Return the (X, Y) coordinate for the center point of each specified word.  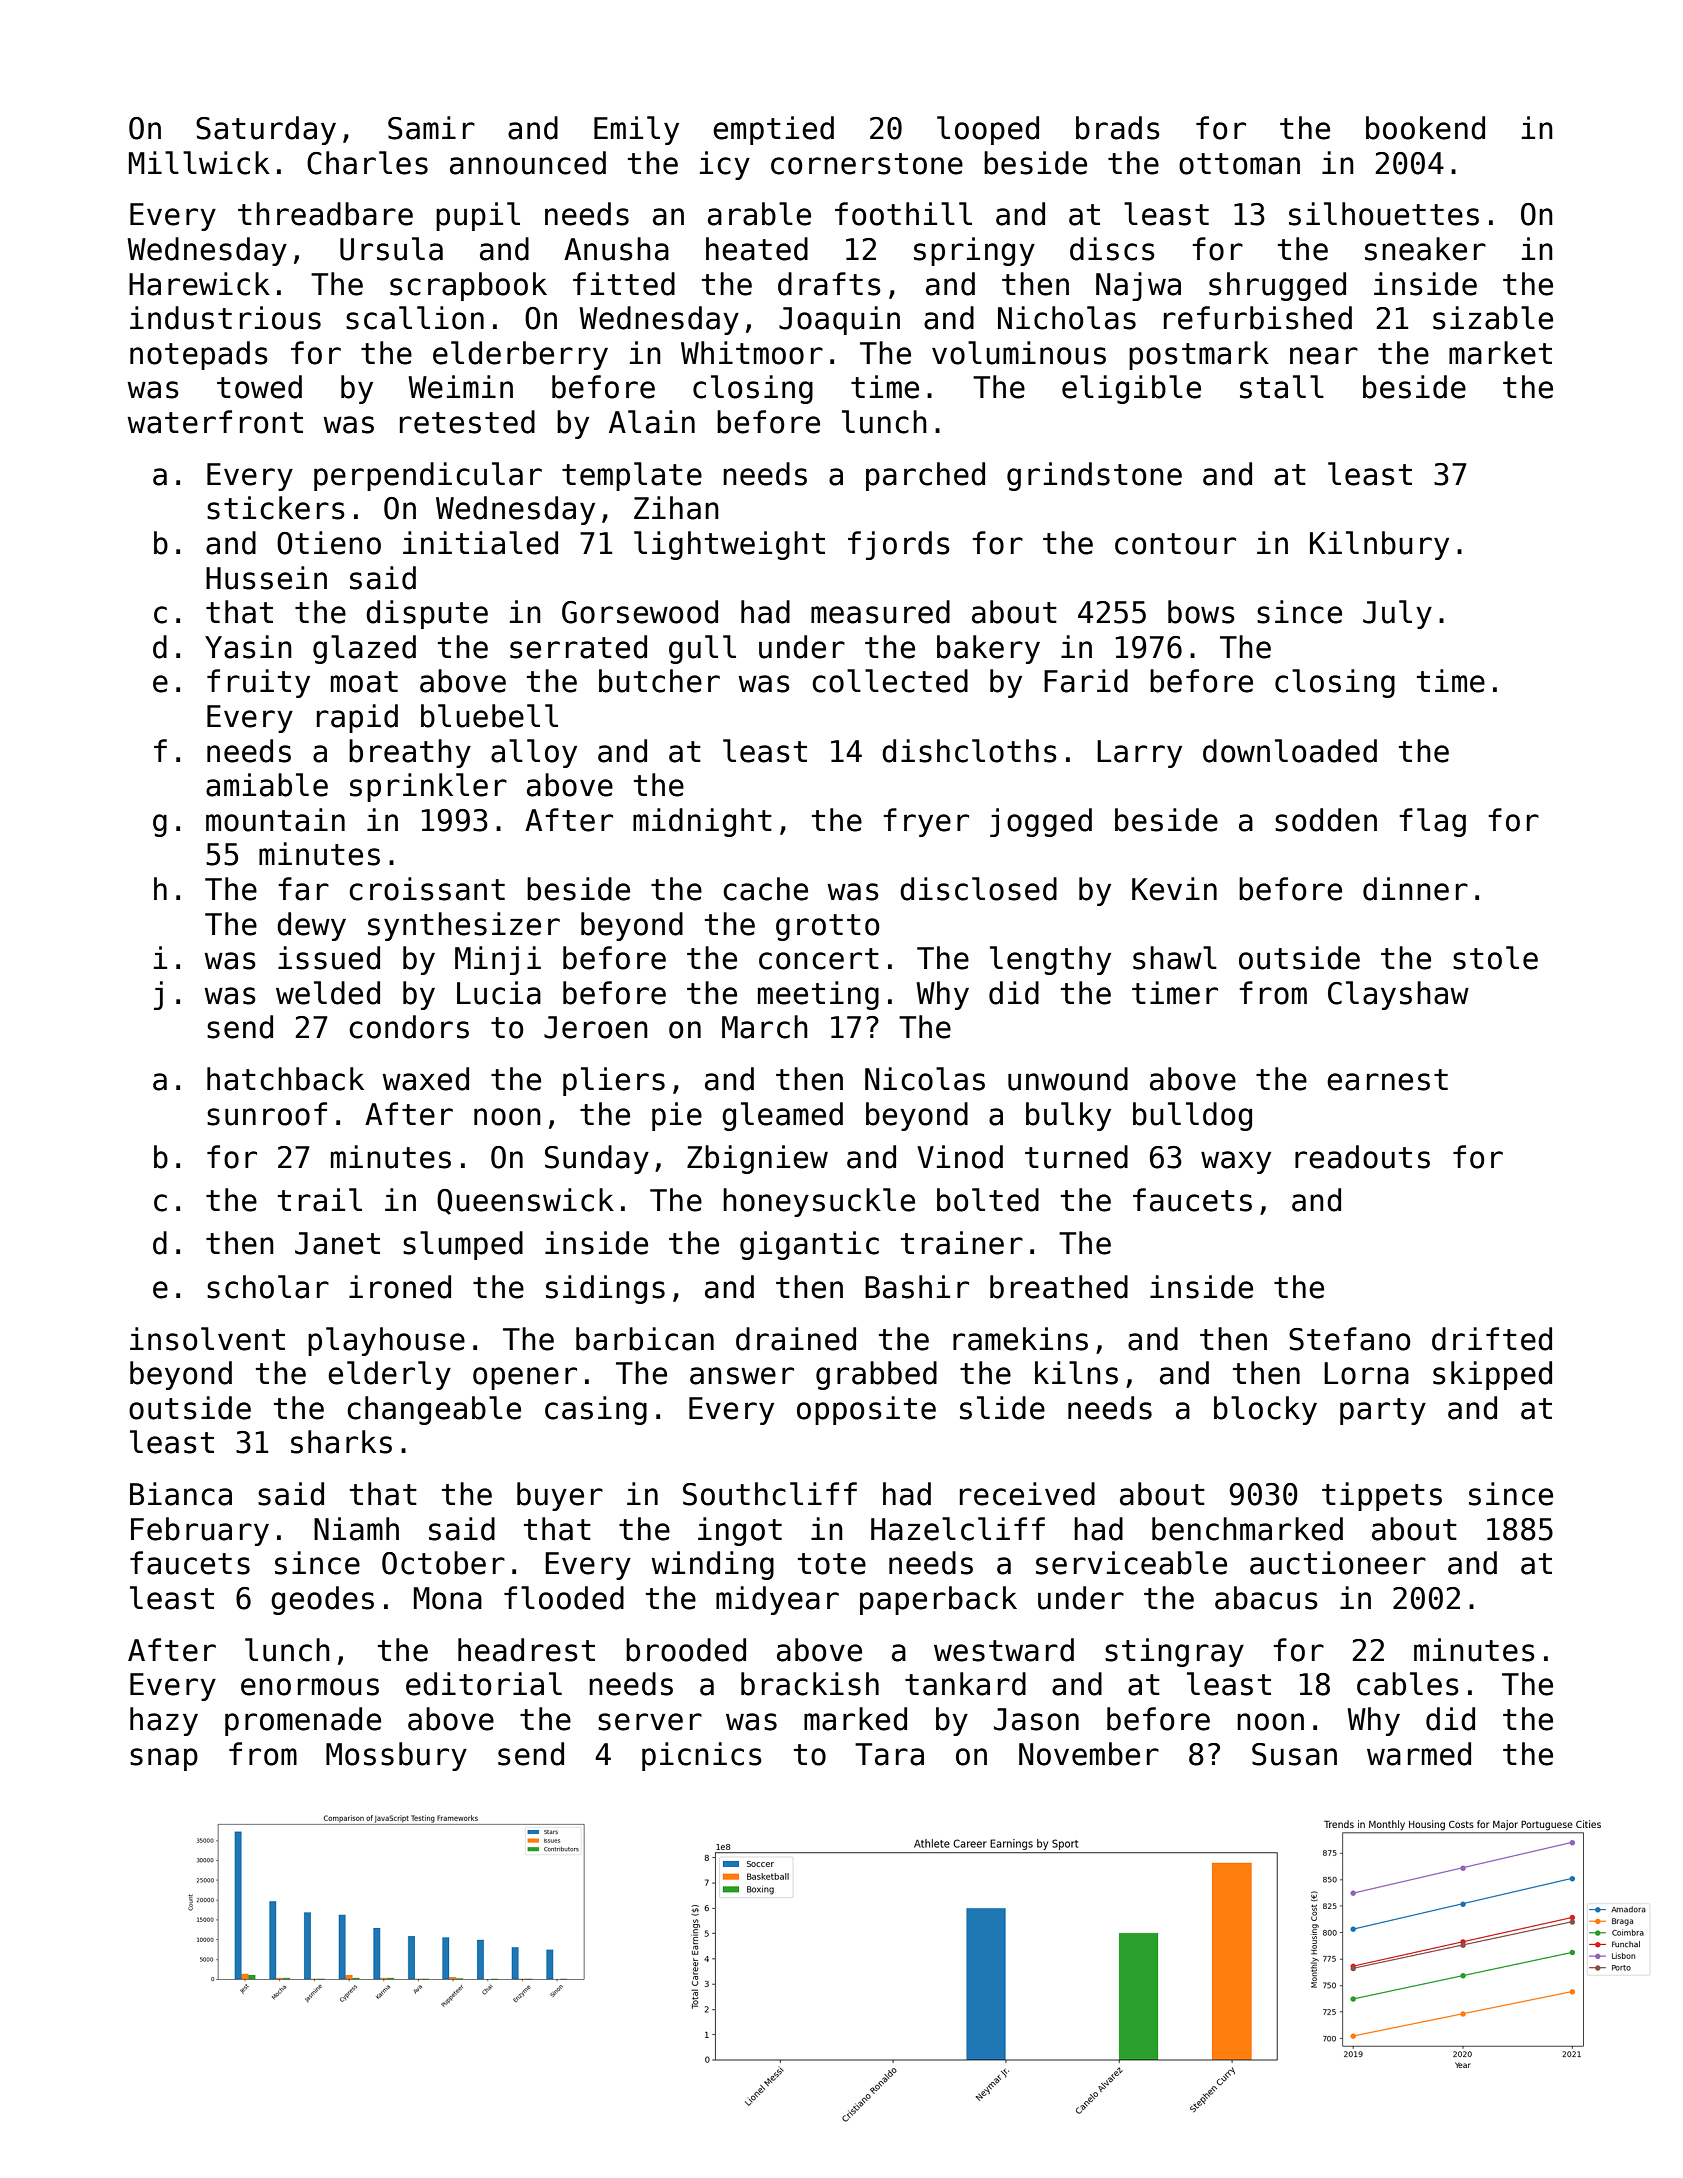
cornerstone (867, 164)
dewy (311, 926)
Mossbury (396, 1756)
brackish (810, 1684)
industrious (225, 318)
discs (1112, 249)
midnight (702, 822)
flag (1432, 822)
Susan (1294, 1754)
